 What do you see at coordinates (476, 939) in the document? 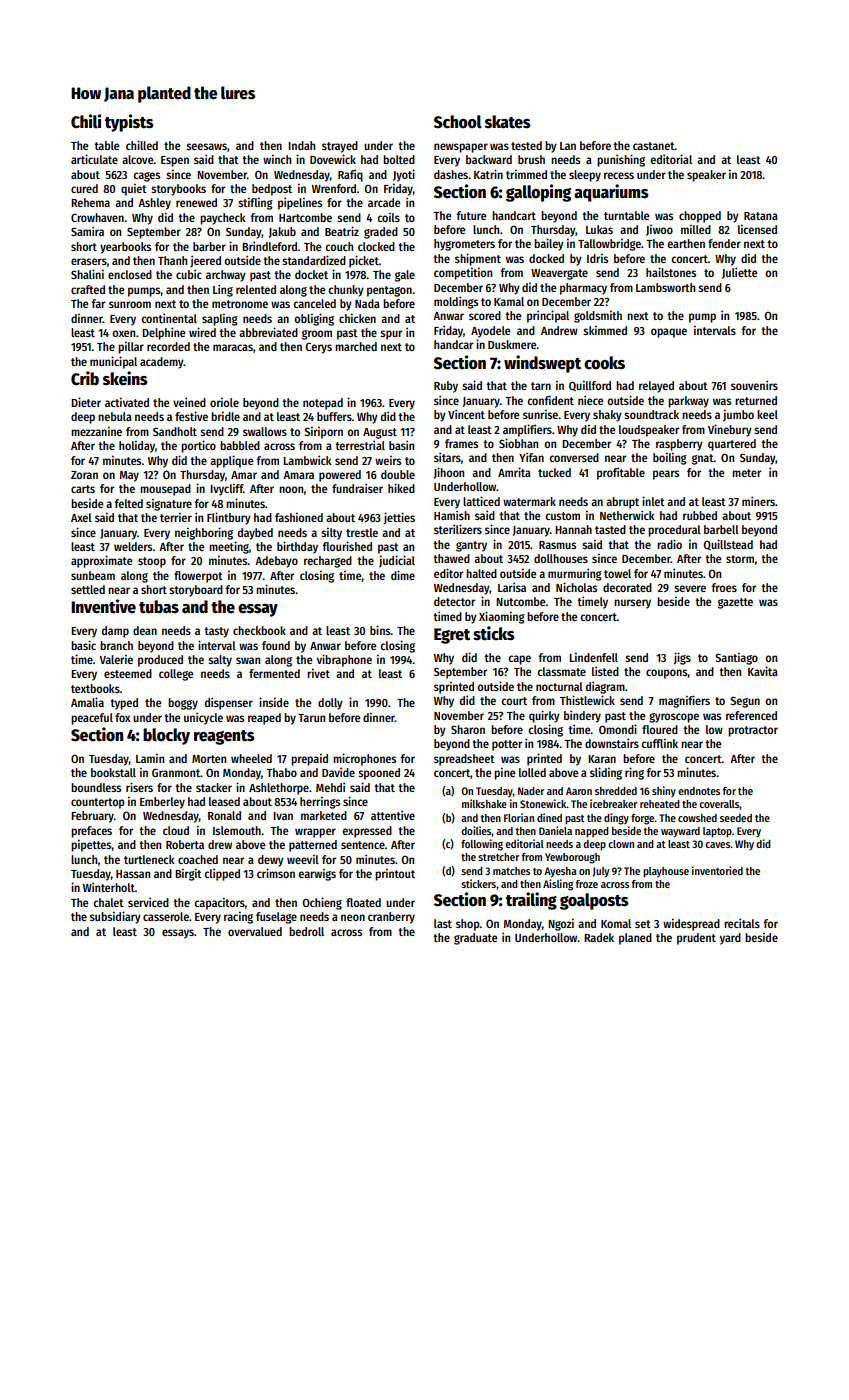
I see `graduate` at bounding box center [476, 939].
